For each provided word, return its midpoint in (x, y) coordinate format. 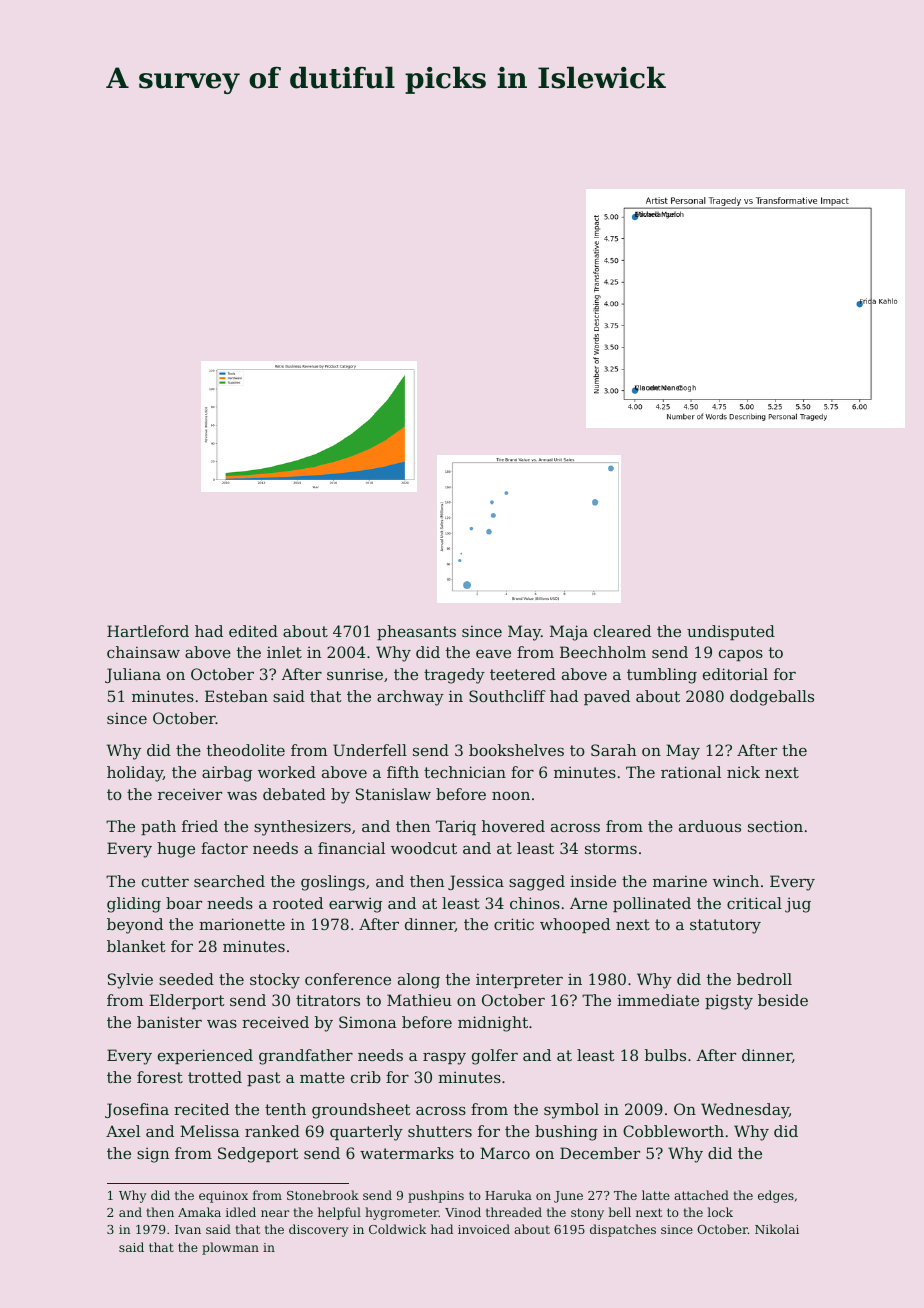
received (275, 1022)
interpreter (519, 980)
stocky (275, 981)
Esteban (236, 696)
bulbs (665, 1055)
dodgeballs (772, 698)
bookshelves (516, 750)
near (275, 1213)
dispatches (623, 1230)
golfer (495, 1057)
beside (783, 1000)
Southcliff (507, 696)
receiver (190, 794)
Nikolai (777, 1229)
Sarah (613, 750)
